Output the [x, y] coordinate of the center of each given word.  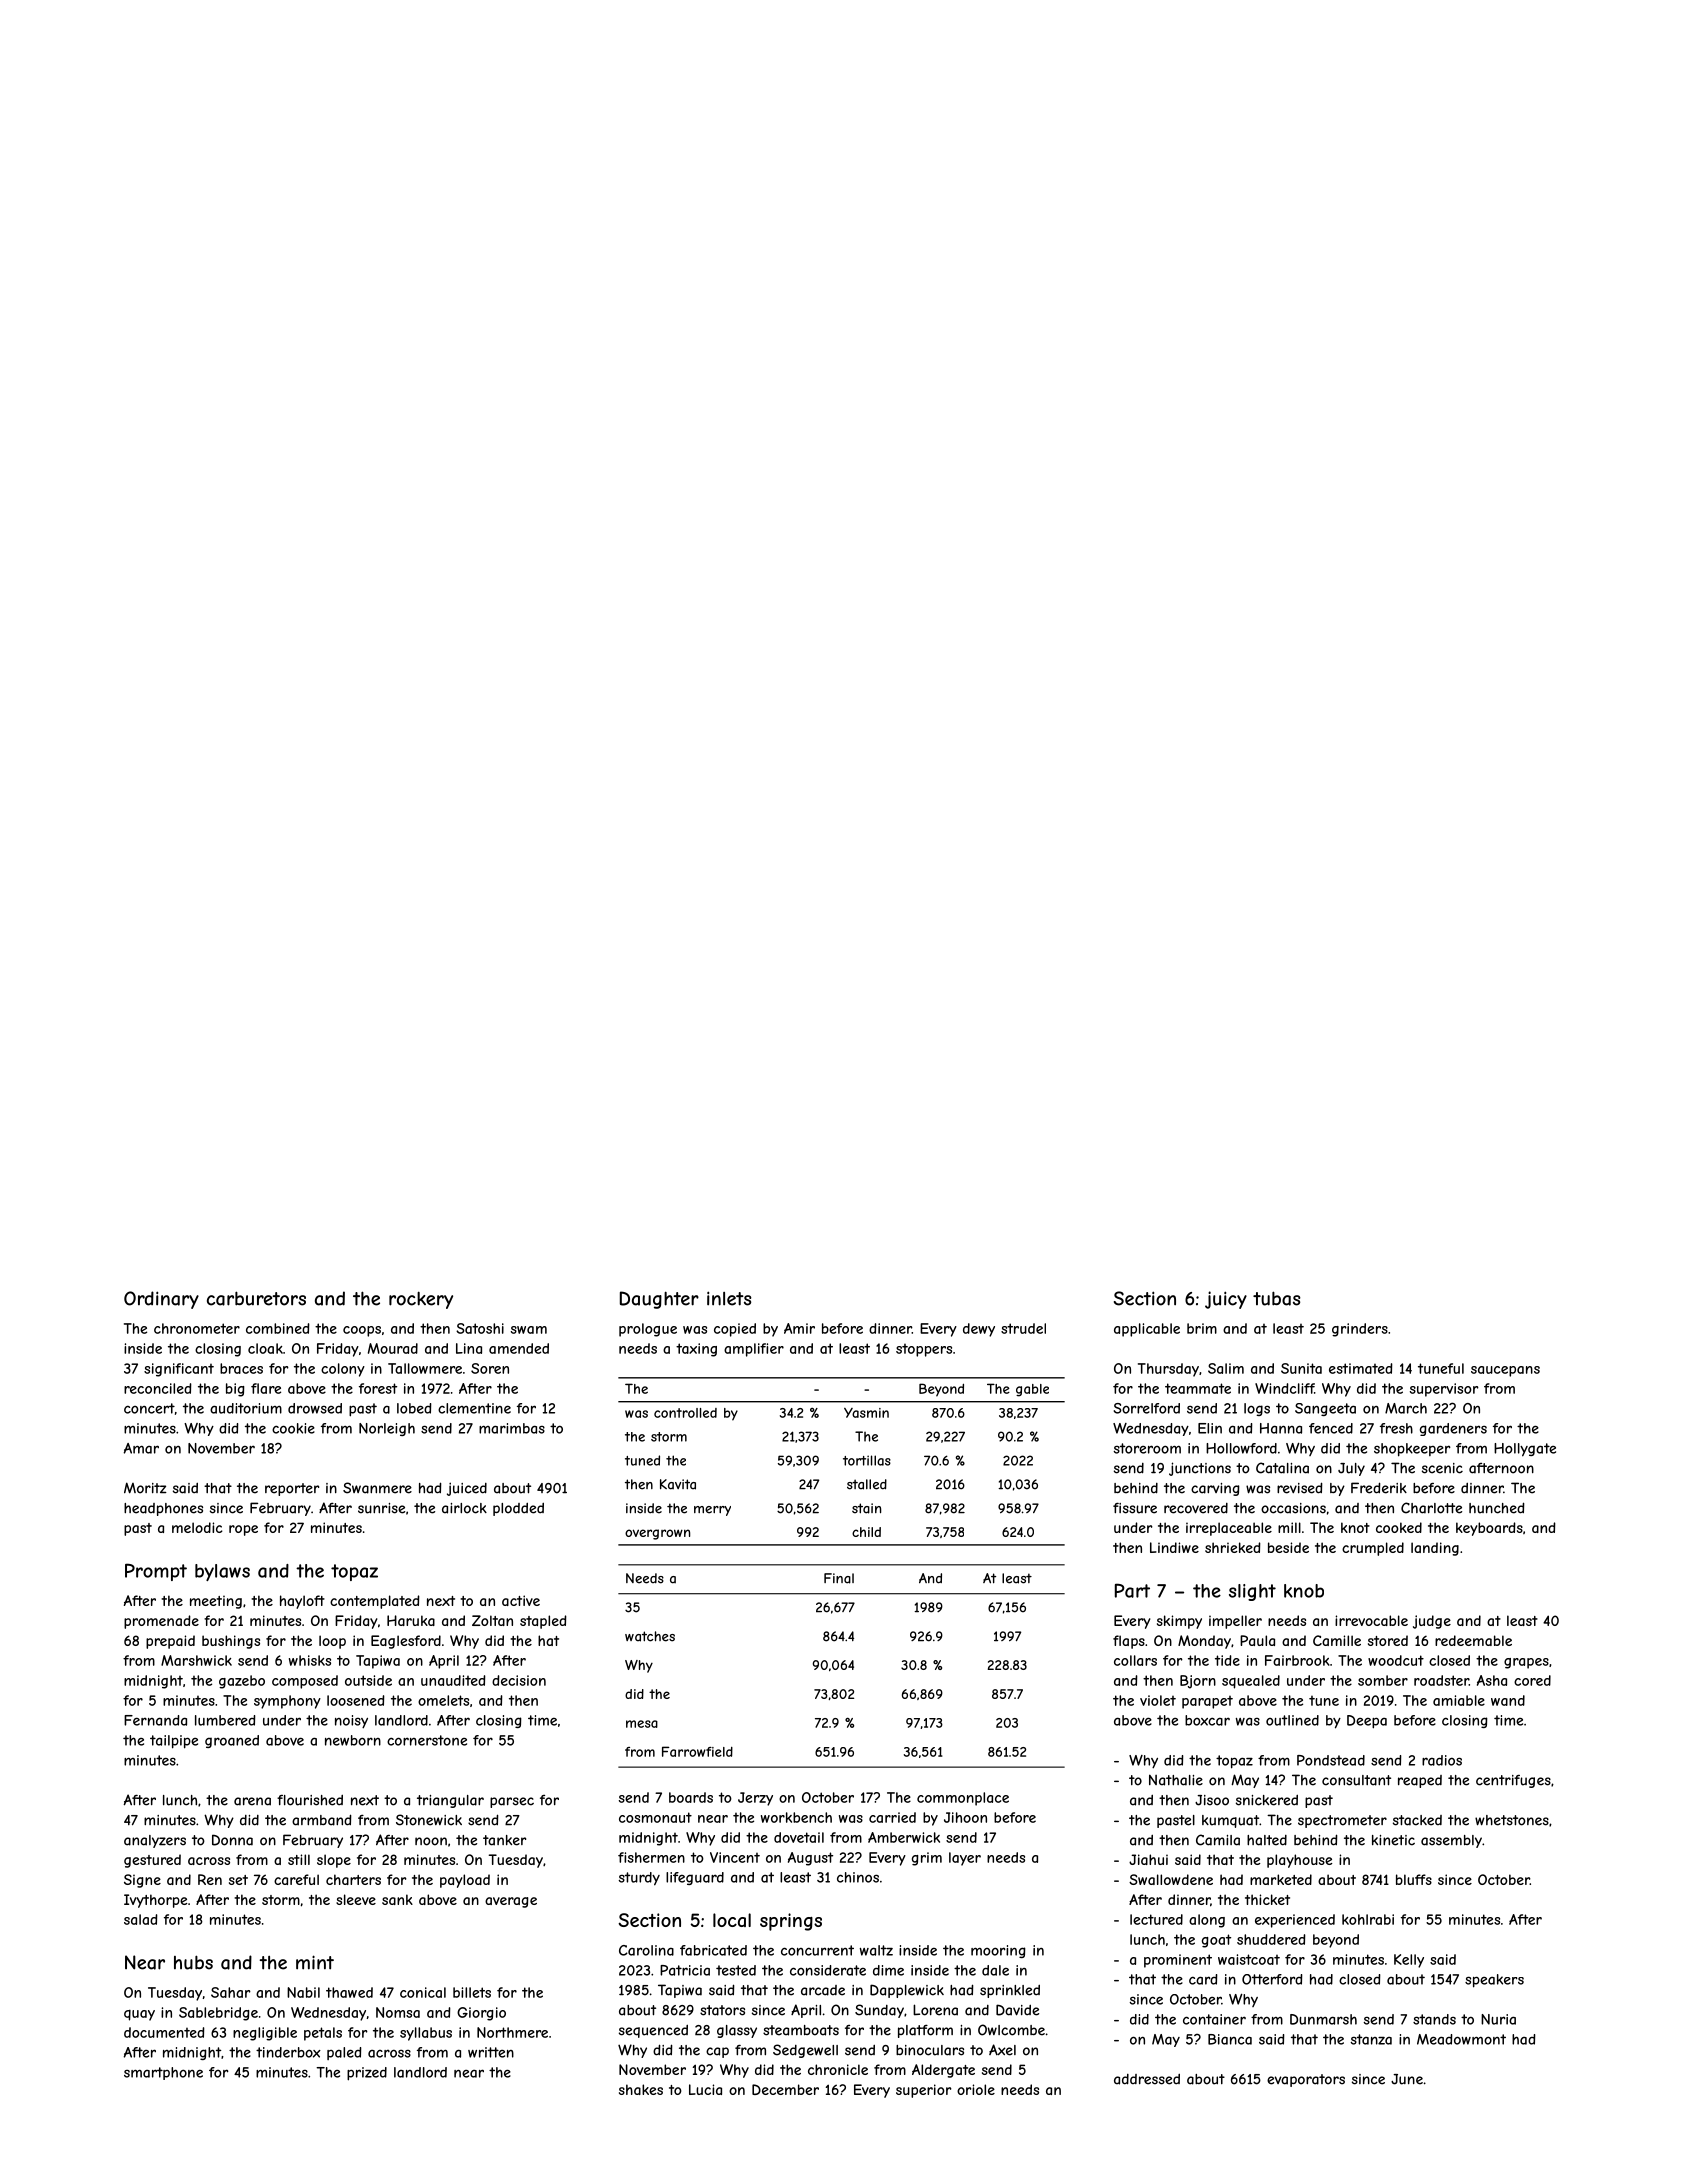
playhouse [1299, 1861]
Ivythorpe [155, 1901]
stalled [867, 1484]
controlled [685, 1413]
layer [965, 1859]
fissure [1135, 1508]
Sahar [231, 1992]
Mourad [393, 1348]
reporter [292, 1489]
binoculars [930, 2050]
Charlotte [1431, 1508]
